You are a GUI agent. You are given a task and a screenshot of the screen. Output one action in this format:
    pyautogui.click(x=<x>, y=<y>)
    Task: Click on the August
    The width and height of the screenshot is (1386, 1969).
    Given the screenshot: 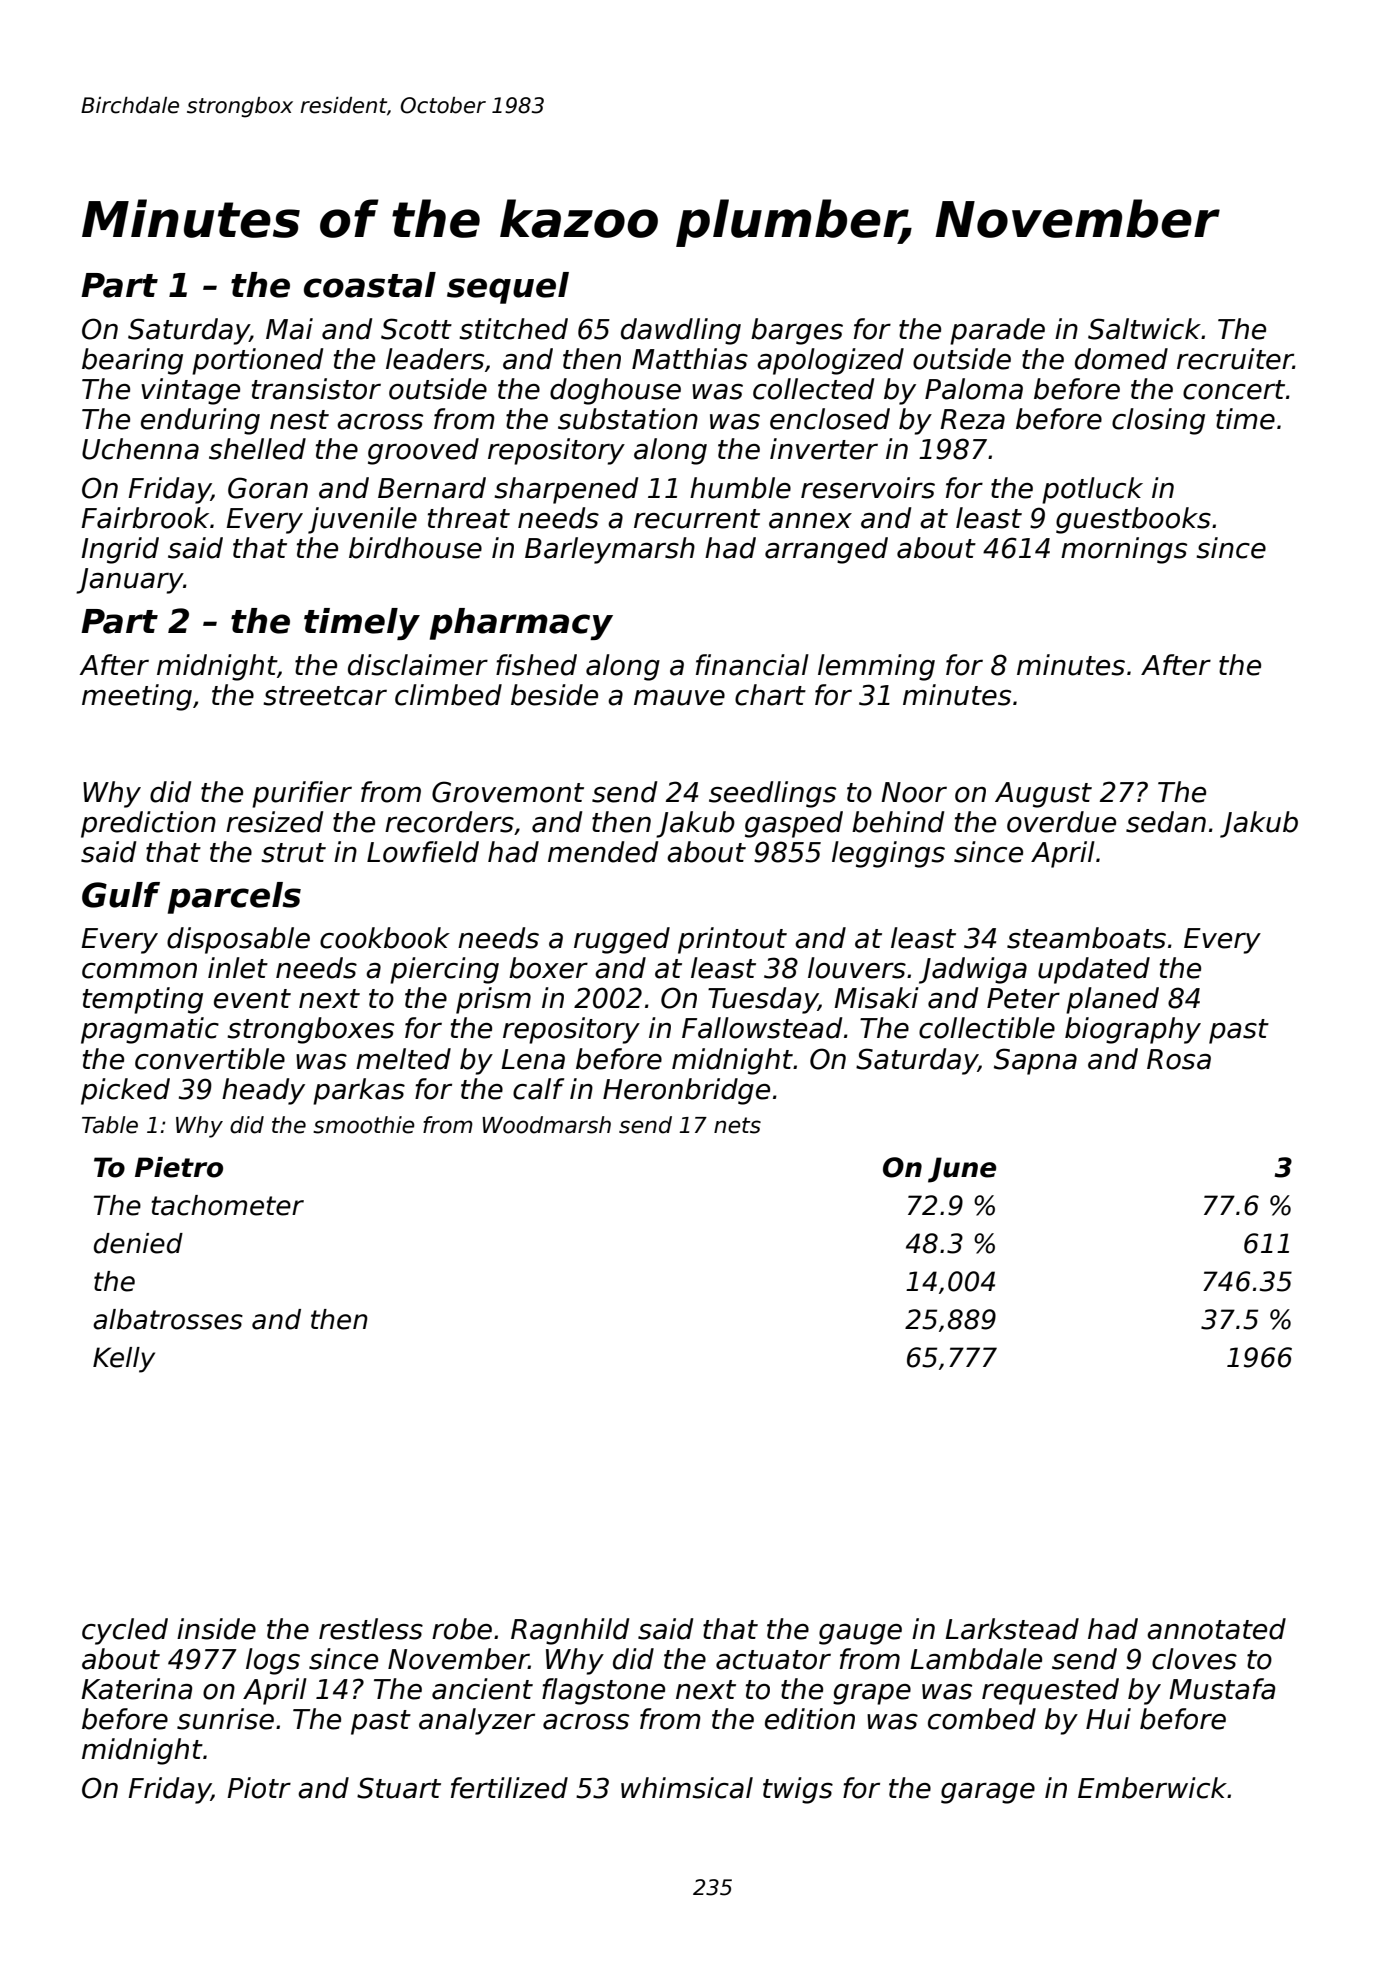 What is the action you would take?
    pyautogui.click(x=1043, y=795)
